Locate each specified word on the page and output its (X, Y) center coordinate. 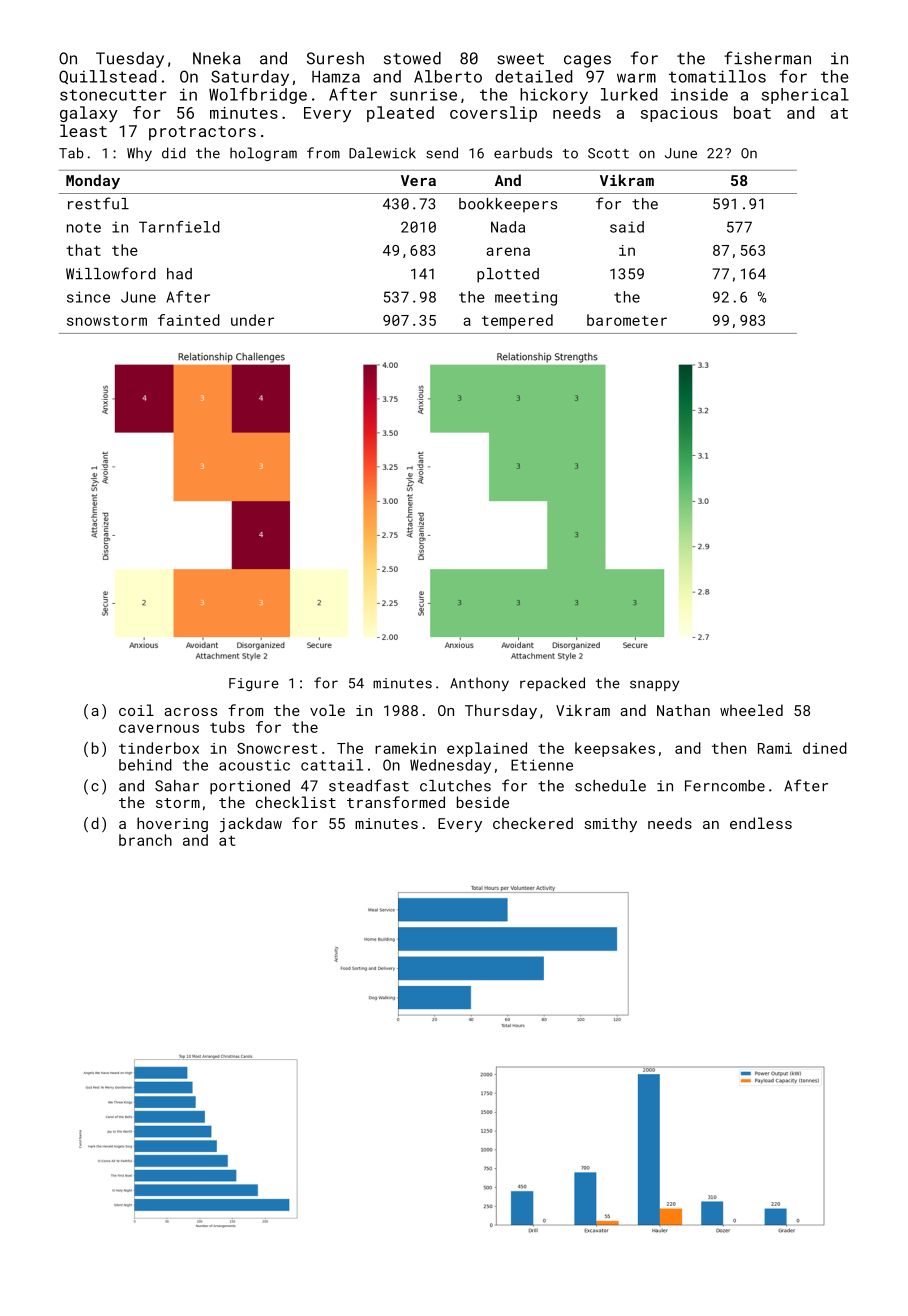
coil (136, 710)
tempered (517, 321)
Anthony (479, 684)
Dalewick (382, 153)
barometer (627, 320)
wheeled (751, 710)
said (627, 227)
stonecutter (113, 95)
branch (145, 840)
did (174, 153)
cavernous (159, 728)
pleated (400, 114)
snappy (654, 685)
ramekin (405, 748)
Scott (608, 153)
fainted (189, 320)
